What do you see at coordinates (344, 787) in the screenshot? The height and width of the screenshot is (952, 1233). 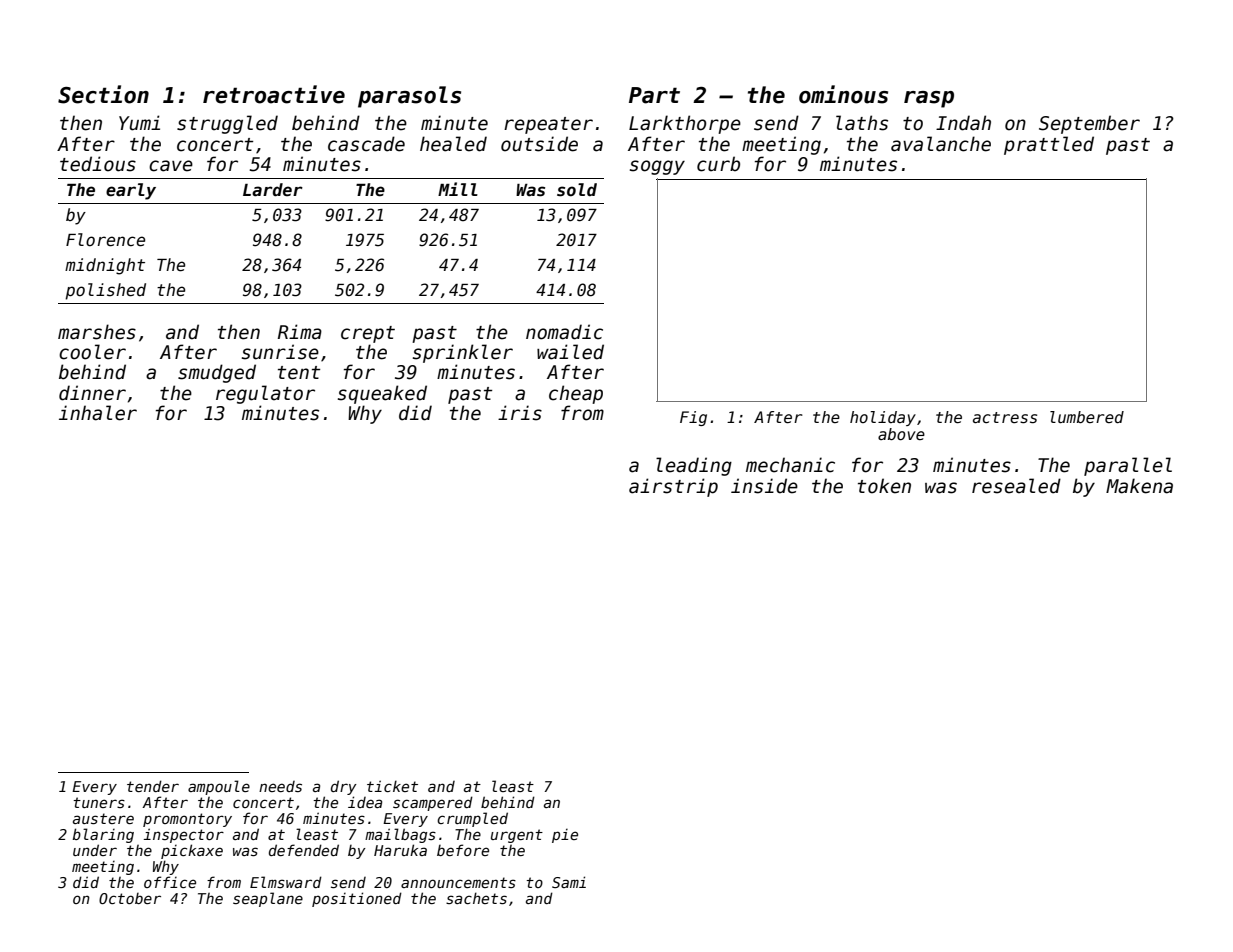 I see `dry` at bounding box center [344, 787].
